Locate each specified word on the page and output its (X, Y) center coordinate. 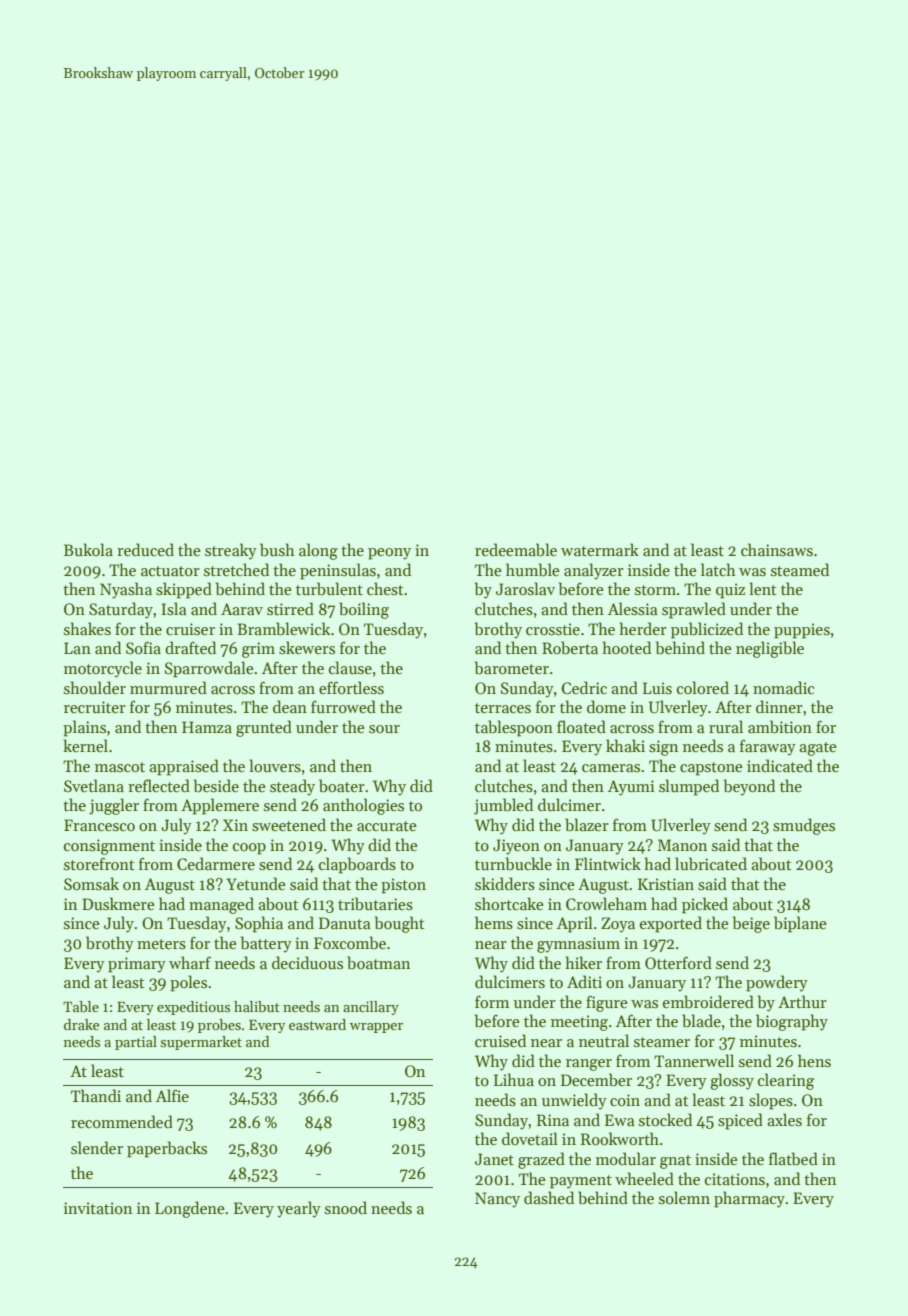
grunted (264, 728)
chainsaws (777, 550)
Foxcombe (350, 943)
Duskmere (118, 903)
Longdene (190, 1209)
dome (606, 707)
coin (625, 1100)
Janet (494, 1159)
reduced (145, 550)
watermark (600, 549)
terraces (503, 708)
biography (792, 1022)
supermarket (201, 1043)
